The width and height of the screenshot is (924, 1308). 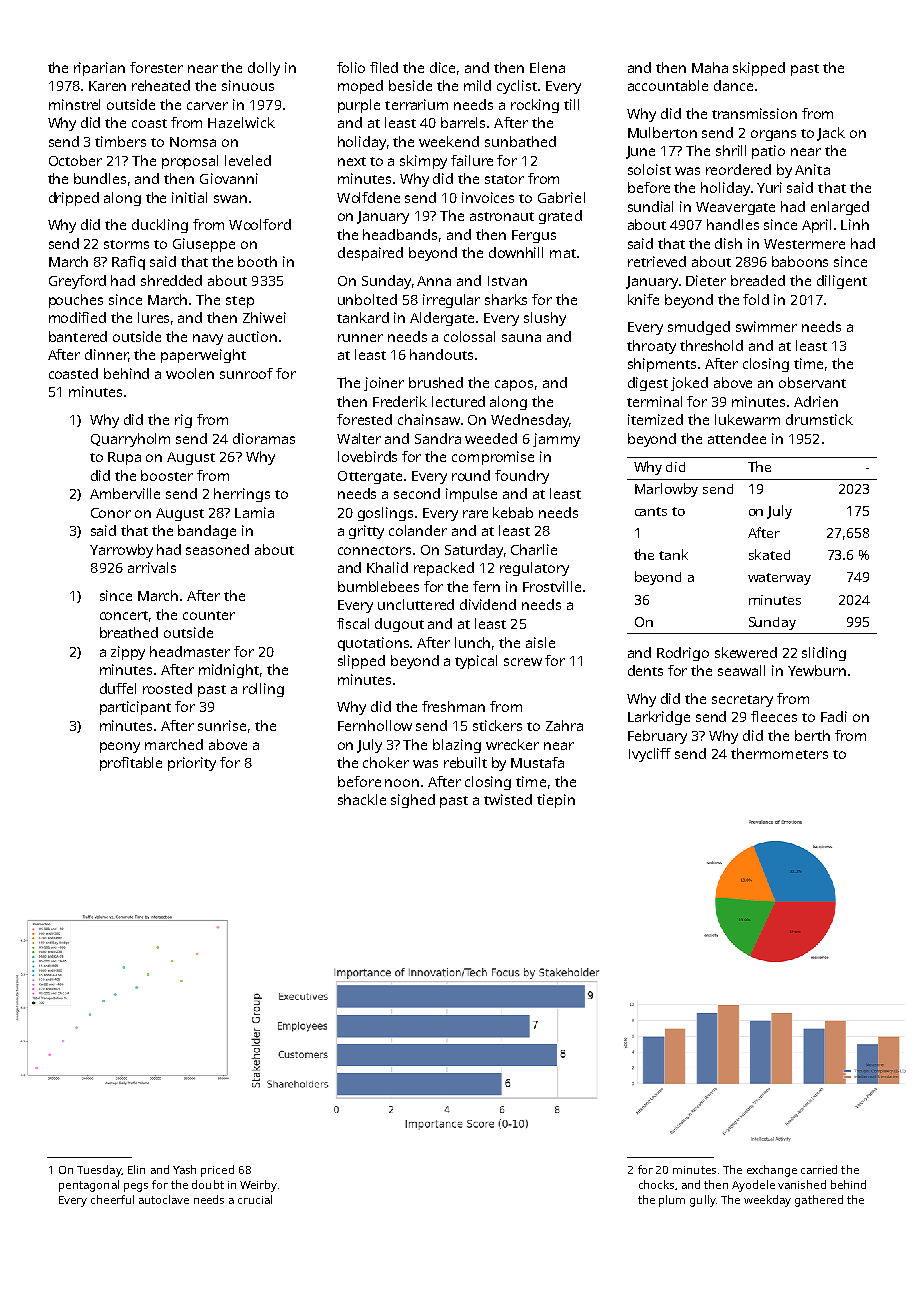 What do you see at coordinates (502, 216) in the screenshot?
I see `astronaut` at bounding box center [502, 216].
